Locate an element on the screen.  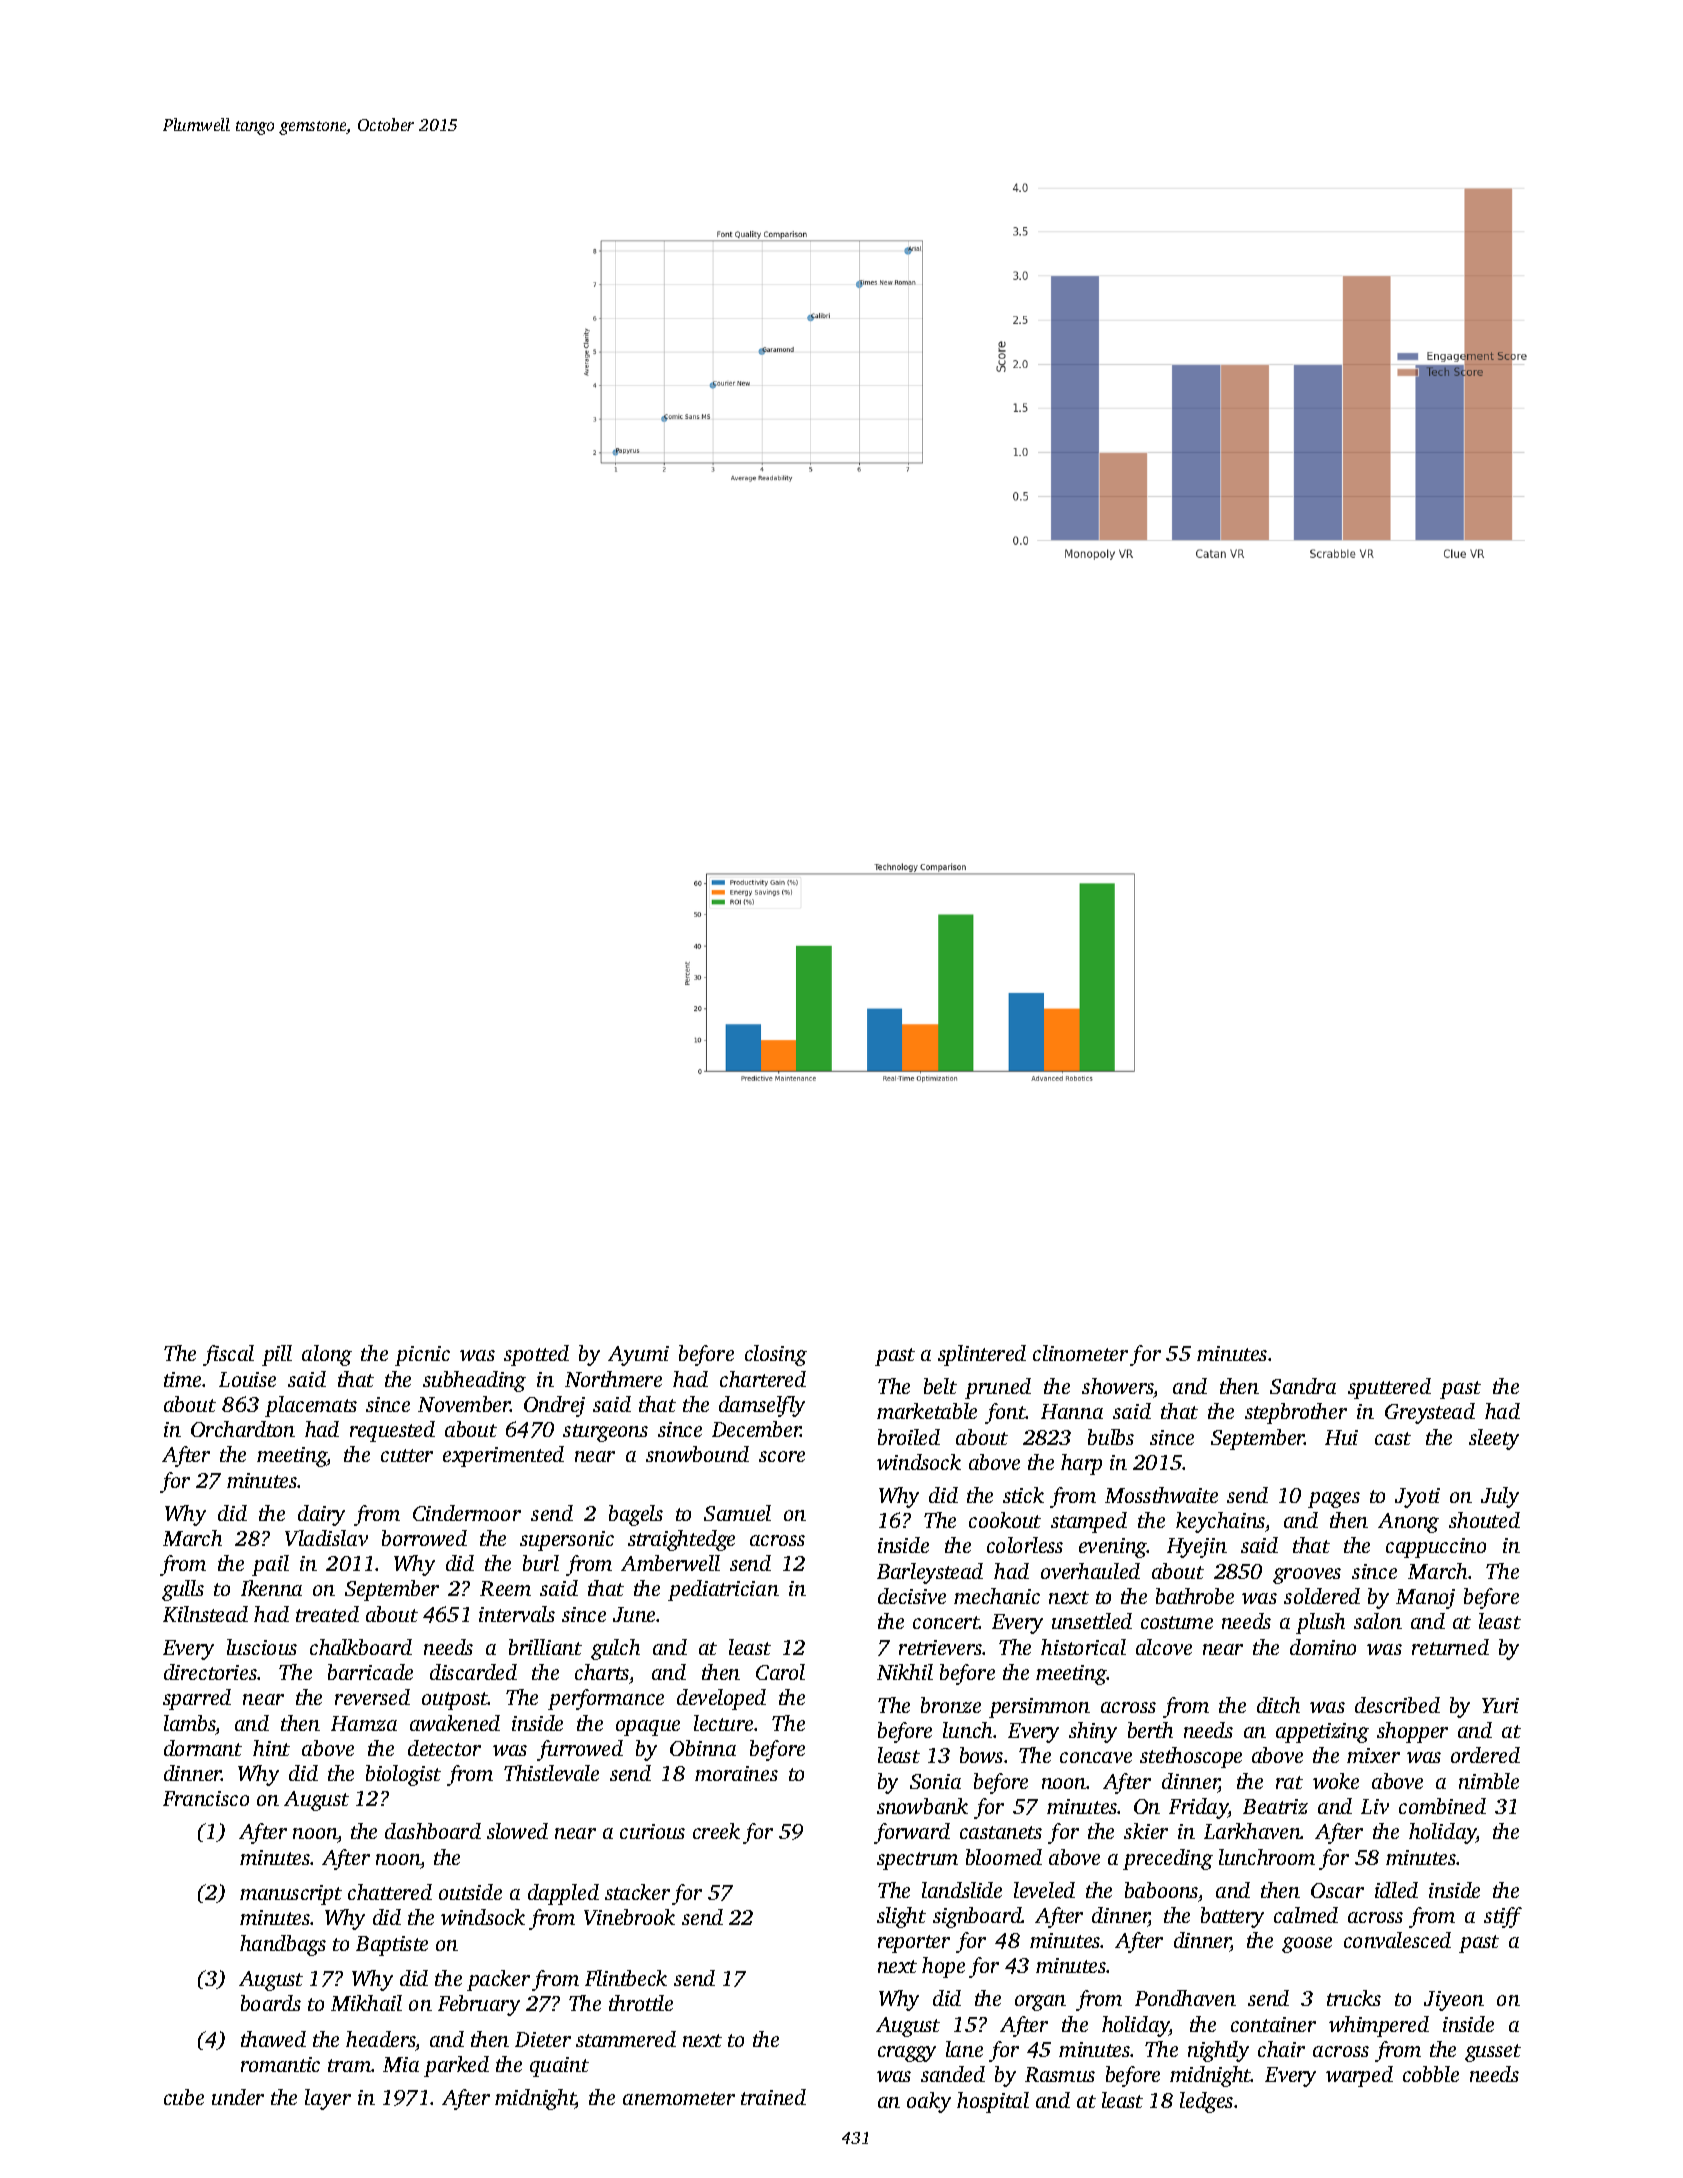
container is located at coordinates (1273, 2024).
